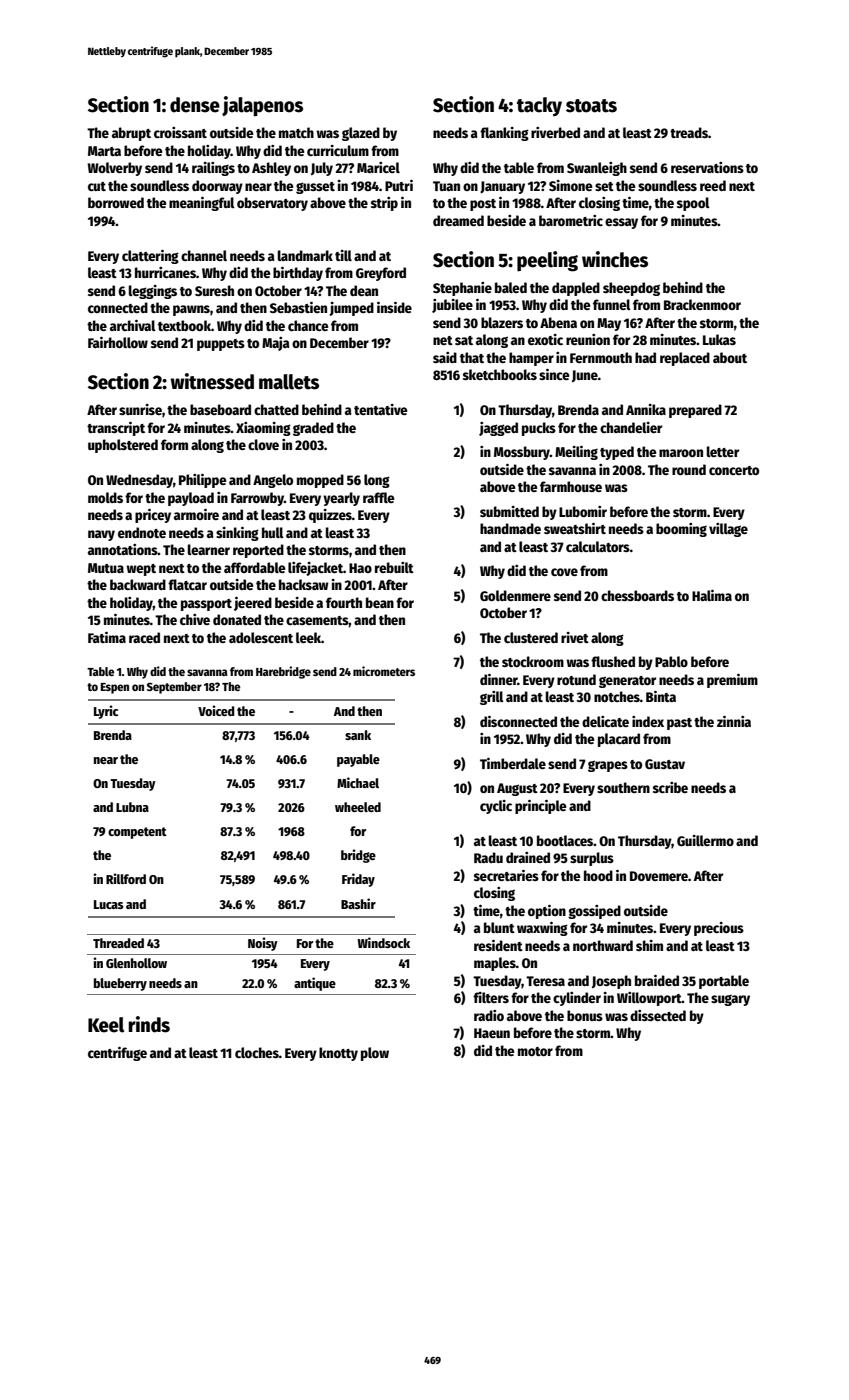  I want to click on past, so click(679, 724).
